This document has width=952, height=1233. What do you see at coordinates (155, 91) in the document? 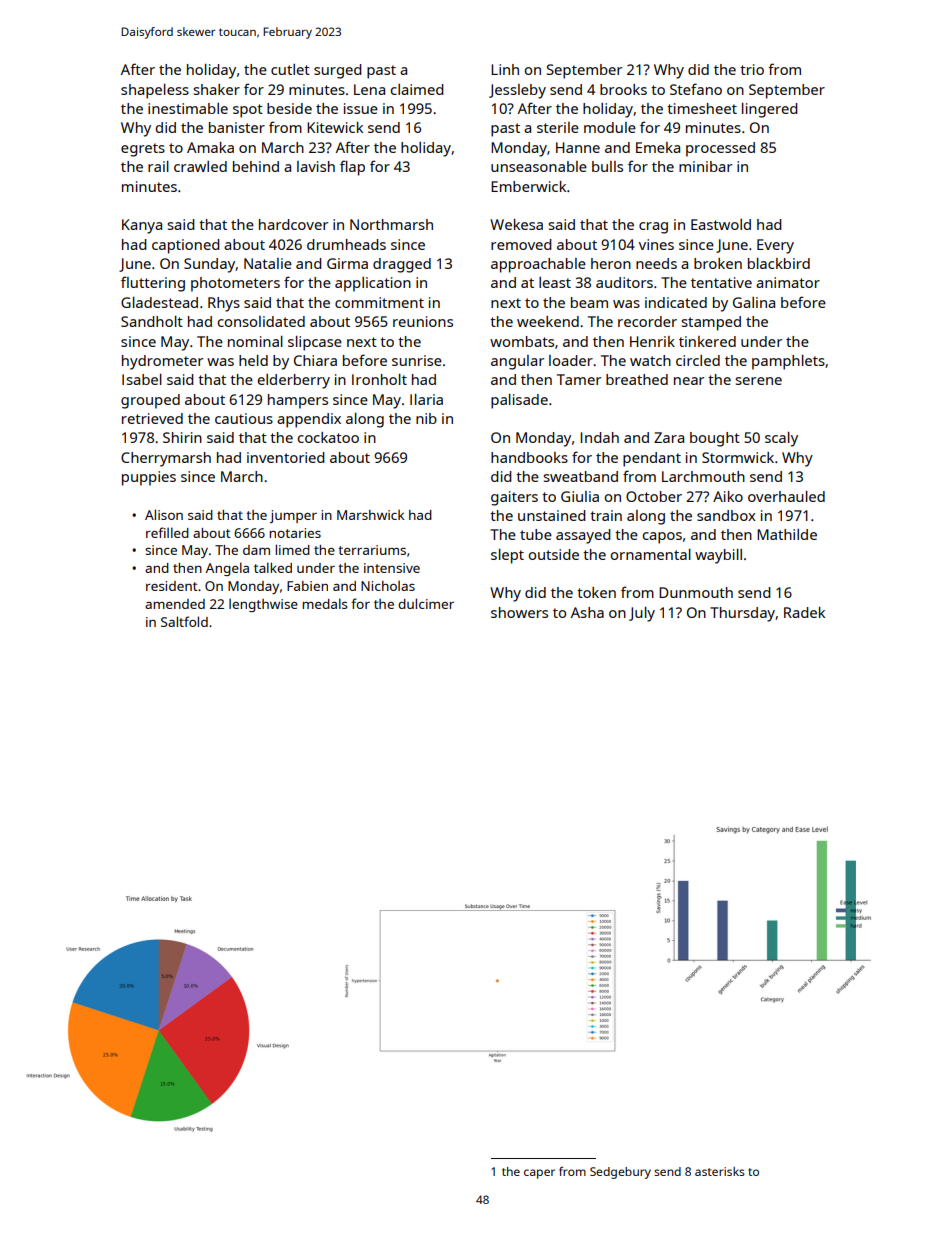
I see `shapeless` at bounding box center [155, 91].
